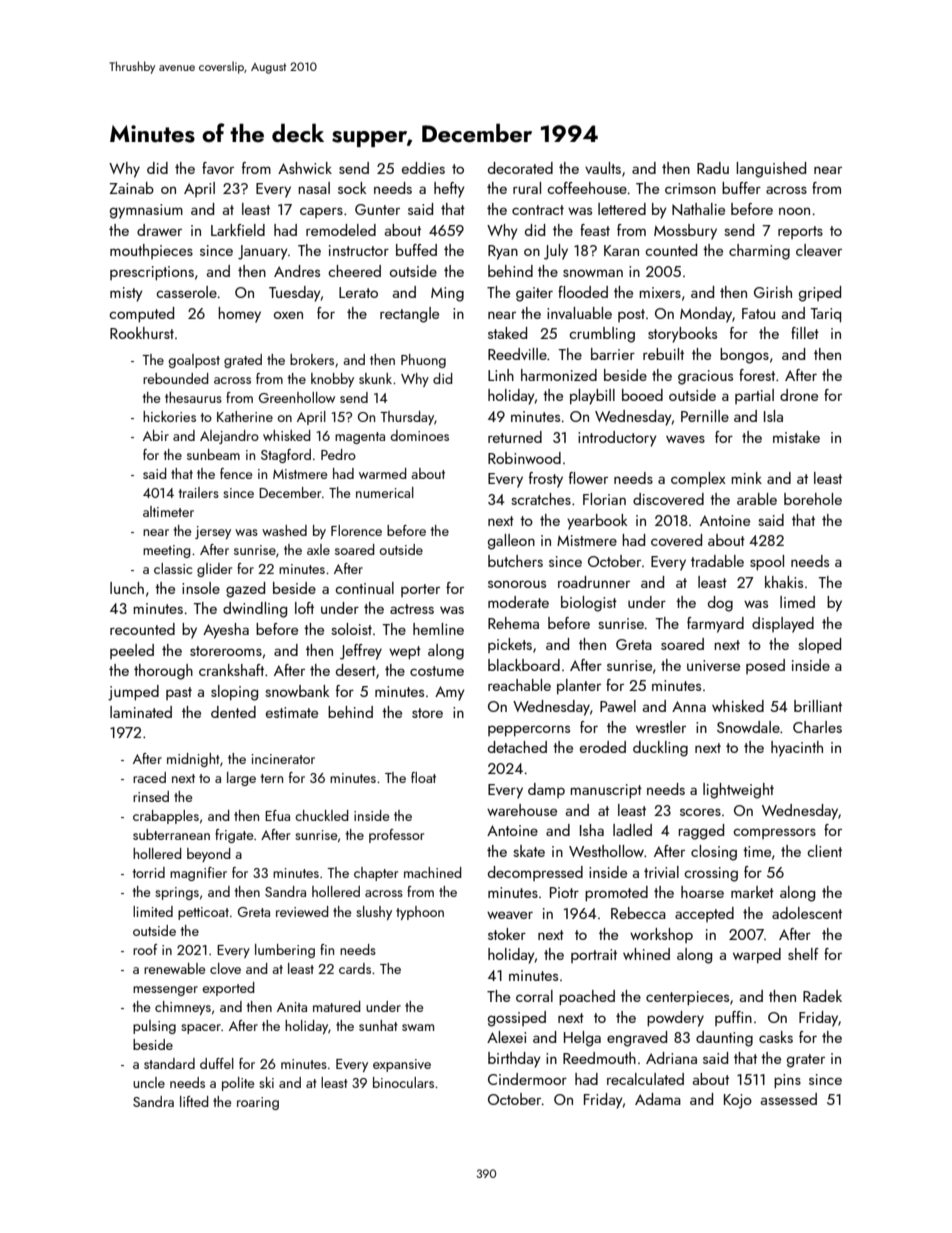 The image size is (952, 1233). Describe the element at coordinates (658, 1099) in the page. I see `Adama` at that location.
